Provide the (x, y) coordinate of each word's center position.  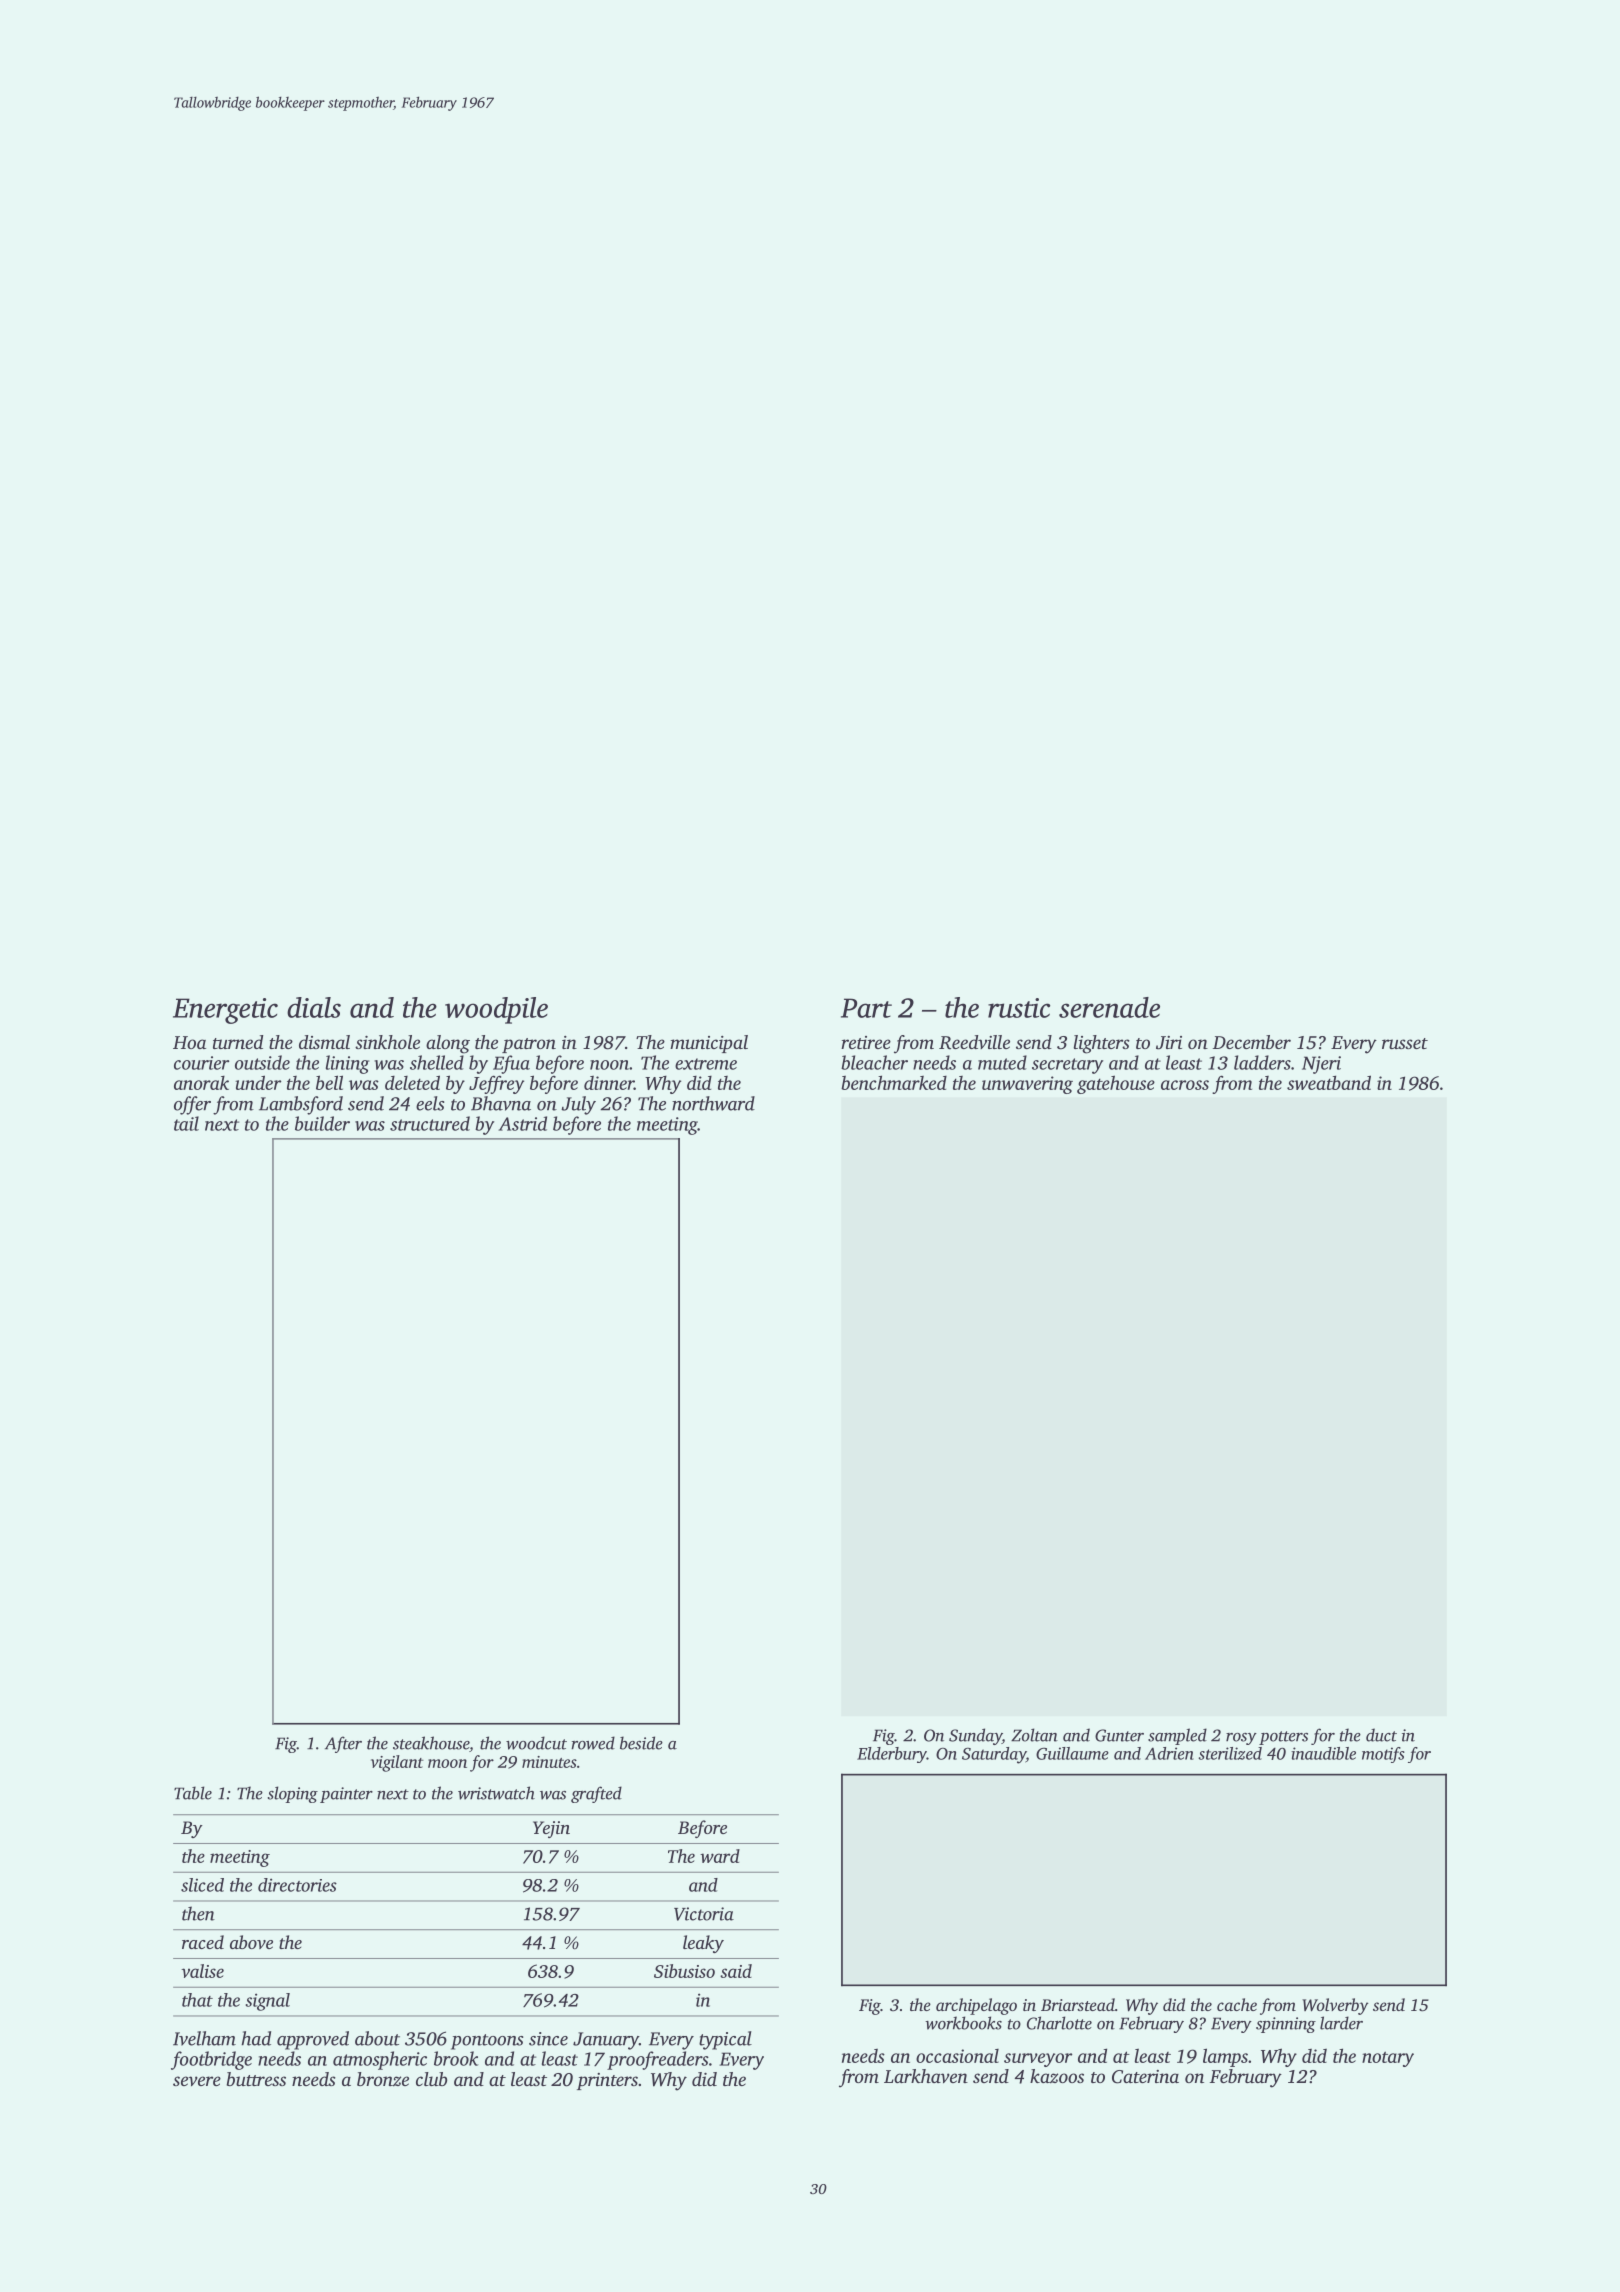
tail (186, 1123)
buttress (256, 2079)
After (343, 1744)
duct (1381, 1735)
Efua (511, 1064)
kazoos (1057, 2076)
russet (1405, 1043)
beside (641, 1743)
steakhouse (431, 1743)
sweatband (1329, 1082)
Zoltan (1034, 1735)
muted (1002, 1062)
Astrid (522, 1123)
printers (607, 2081)
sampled (1177, 1736)
